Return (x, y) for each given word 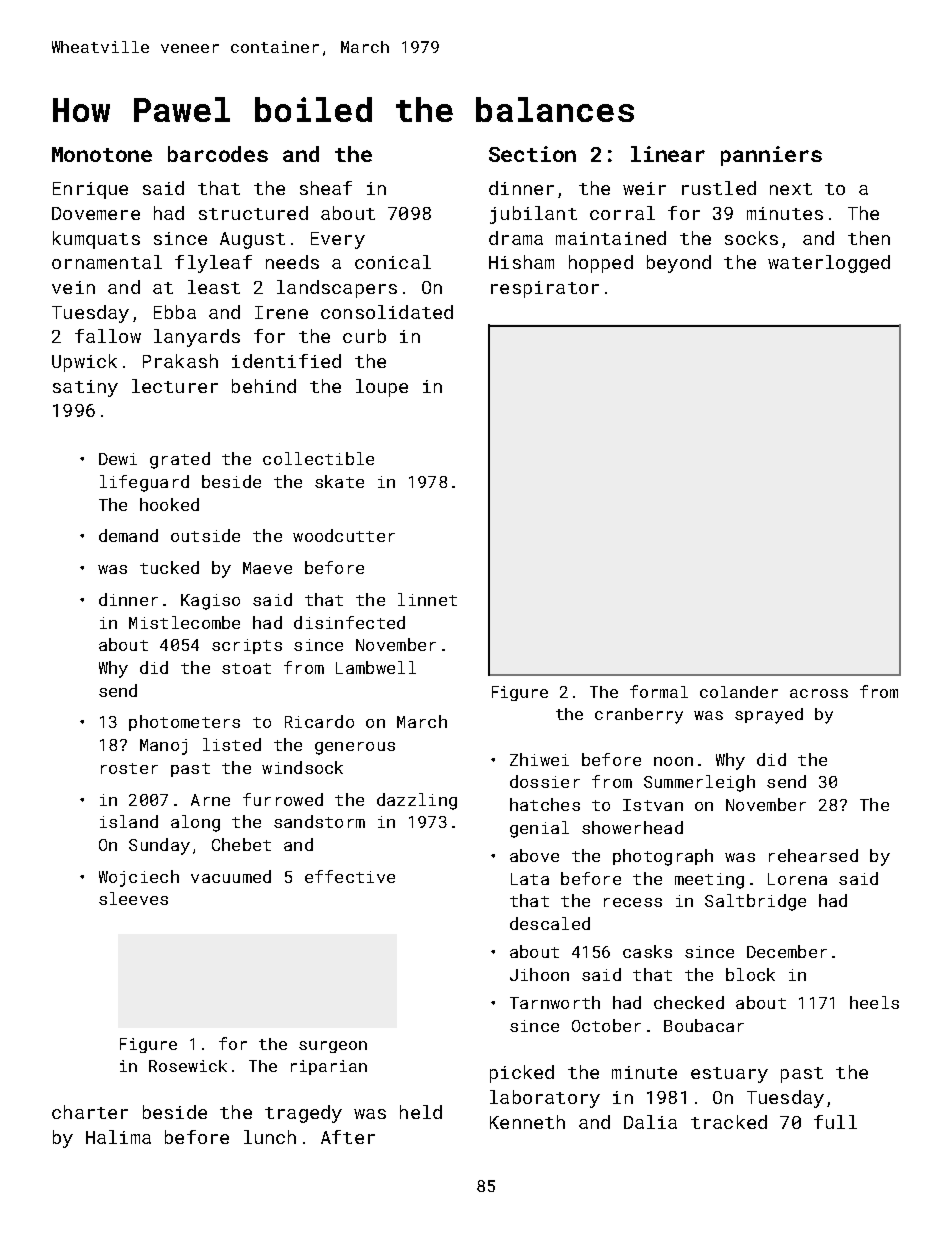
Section (532, 154)
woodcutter (344, 535)
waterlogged (829, 264)
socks (751, 238)
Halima (118, 1137)
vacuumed (231, 876)
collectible (318, 458)
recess (633, 902)
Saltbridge (755, 902)
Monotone (102, 154)
